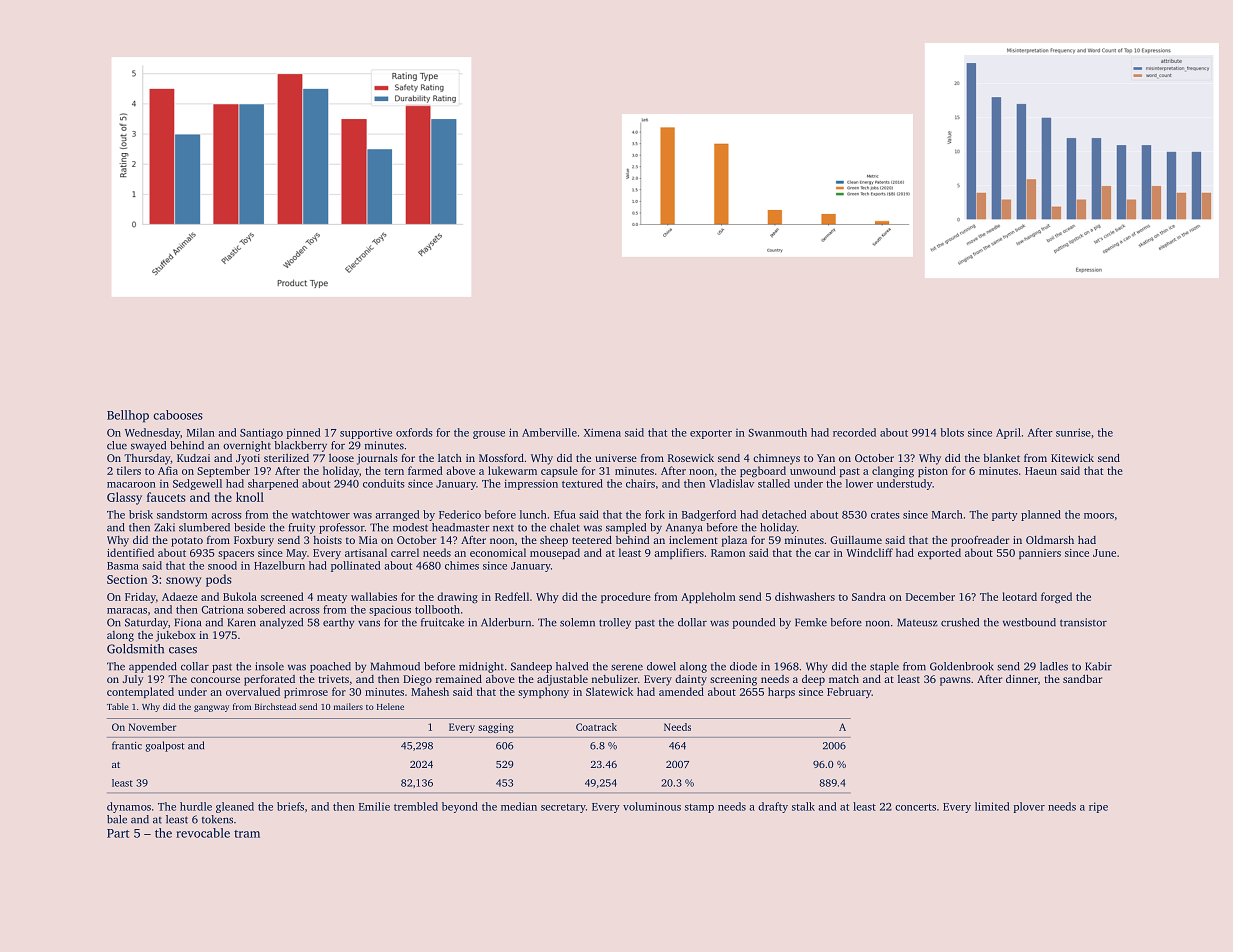 This screenshot has height=952, width=1233. Describe the element at coordinates (374, 806) in the screenshot. I see `Emilie` at that location.
